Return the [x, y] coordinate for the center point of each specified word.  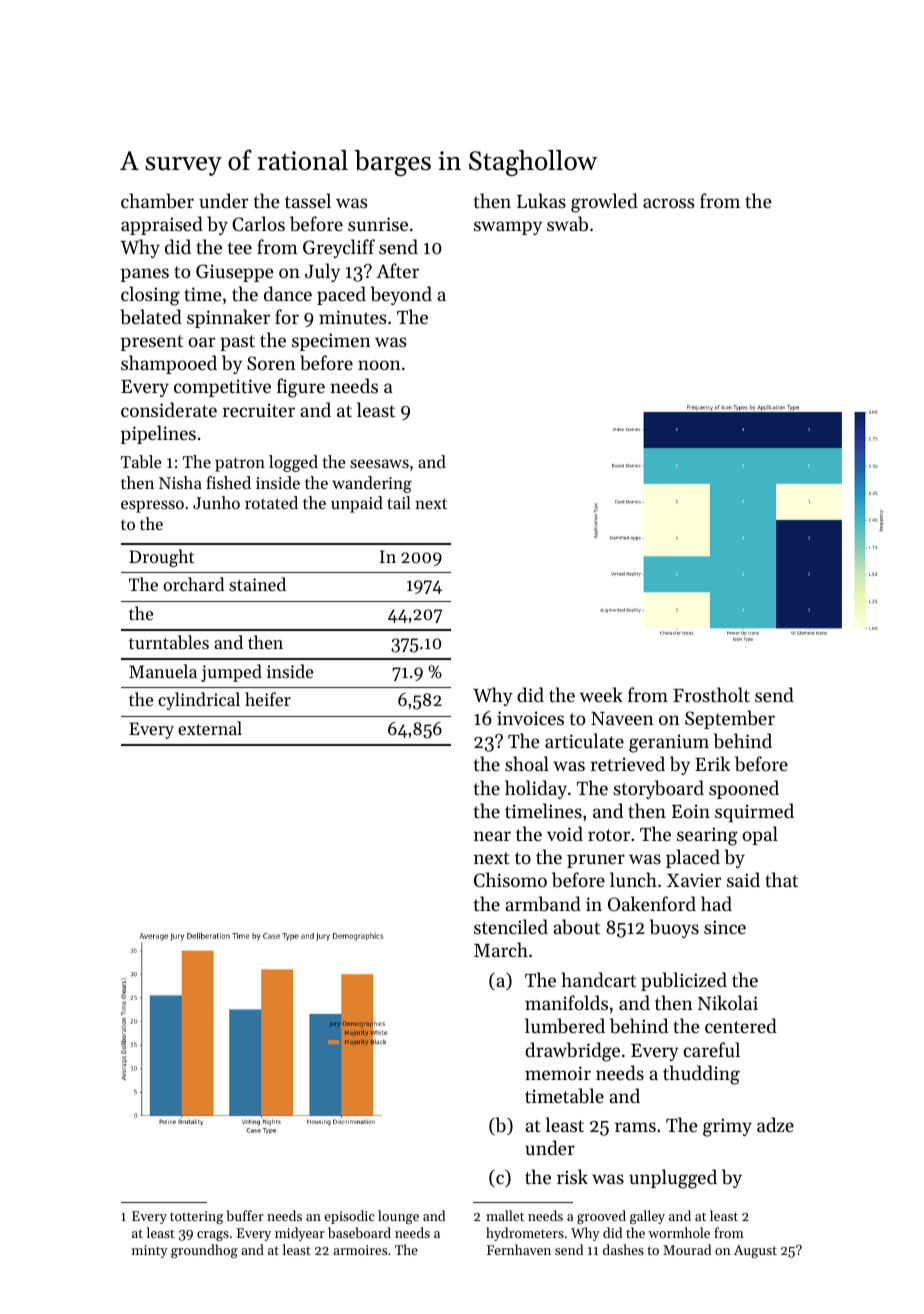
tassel [308, 200]
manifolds [566, 1002]
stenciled [511, 926]
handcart [599, 979]
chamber [157, 200]
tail [399, 502]
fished [228, 482]
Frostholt [711, 694]
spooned [744, 789]
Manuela [163, 671]
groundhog [204, 1251]
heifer [268, 699]
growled [604, 203]
